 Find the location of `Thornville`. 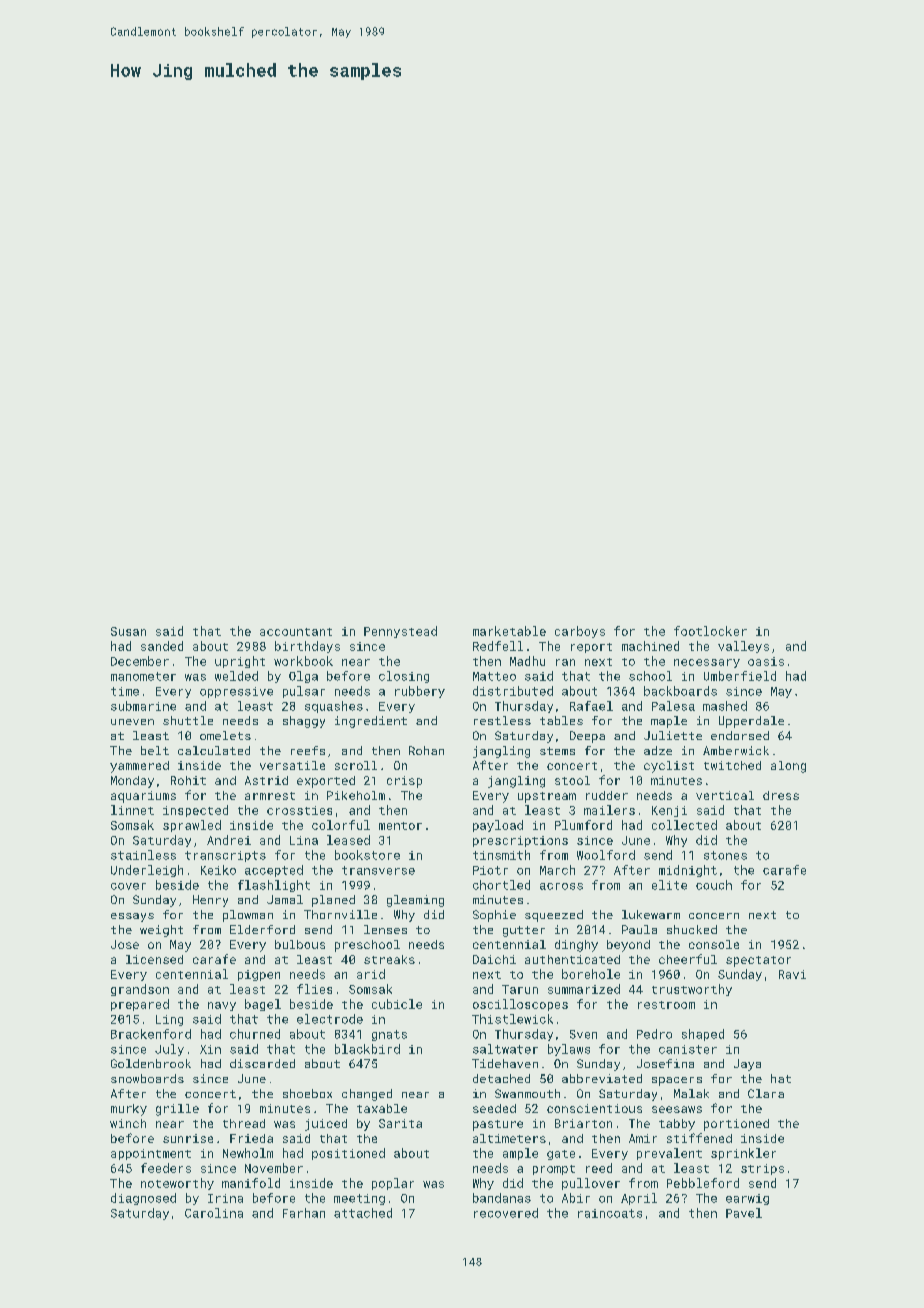

Thornville is located at coordinates (340, 914).
